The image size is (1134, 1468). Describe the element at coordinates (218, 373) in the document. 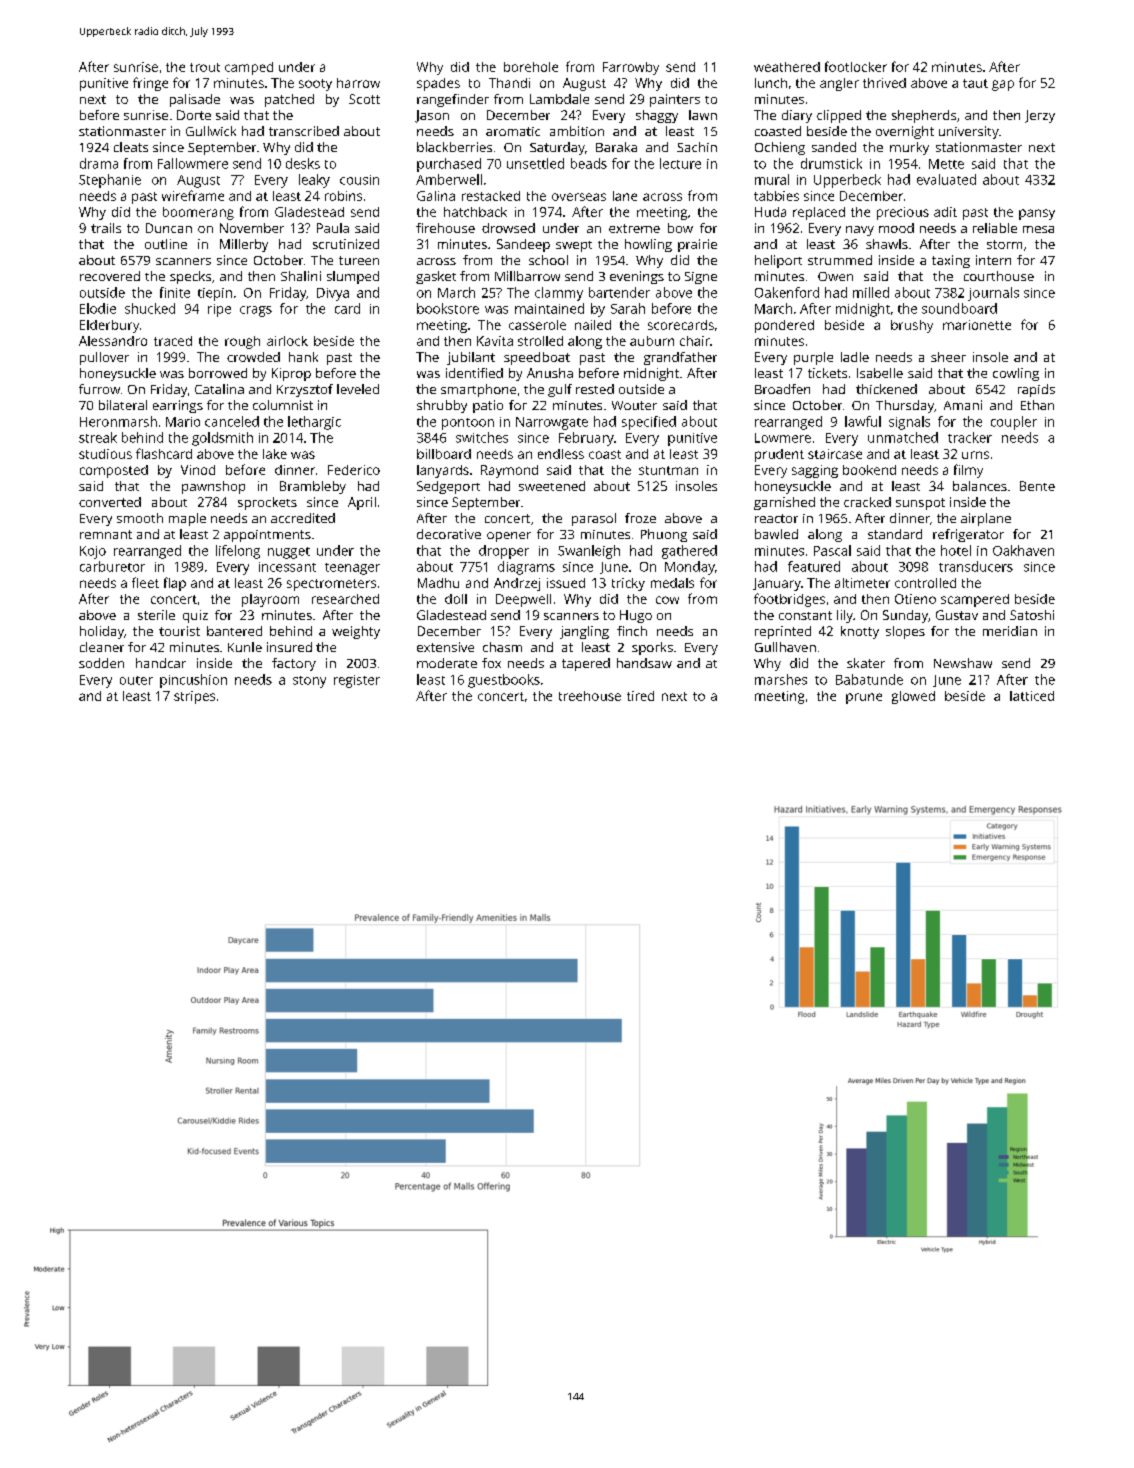

I see `borrowed` at that location.
